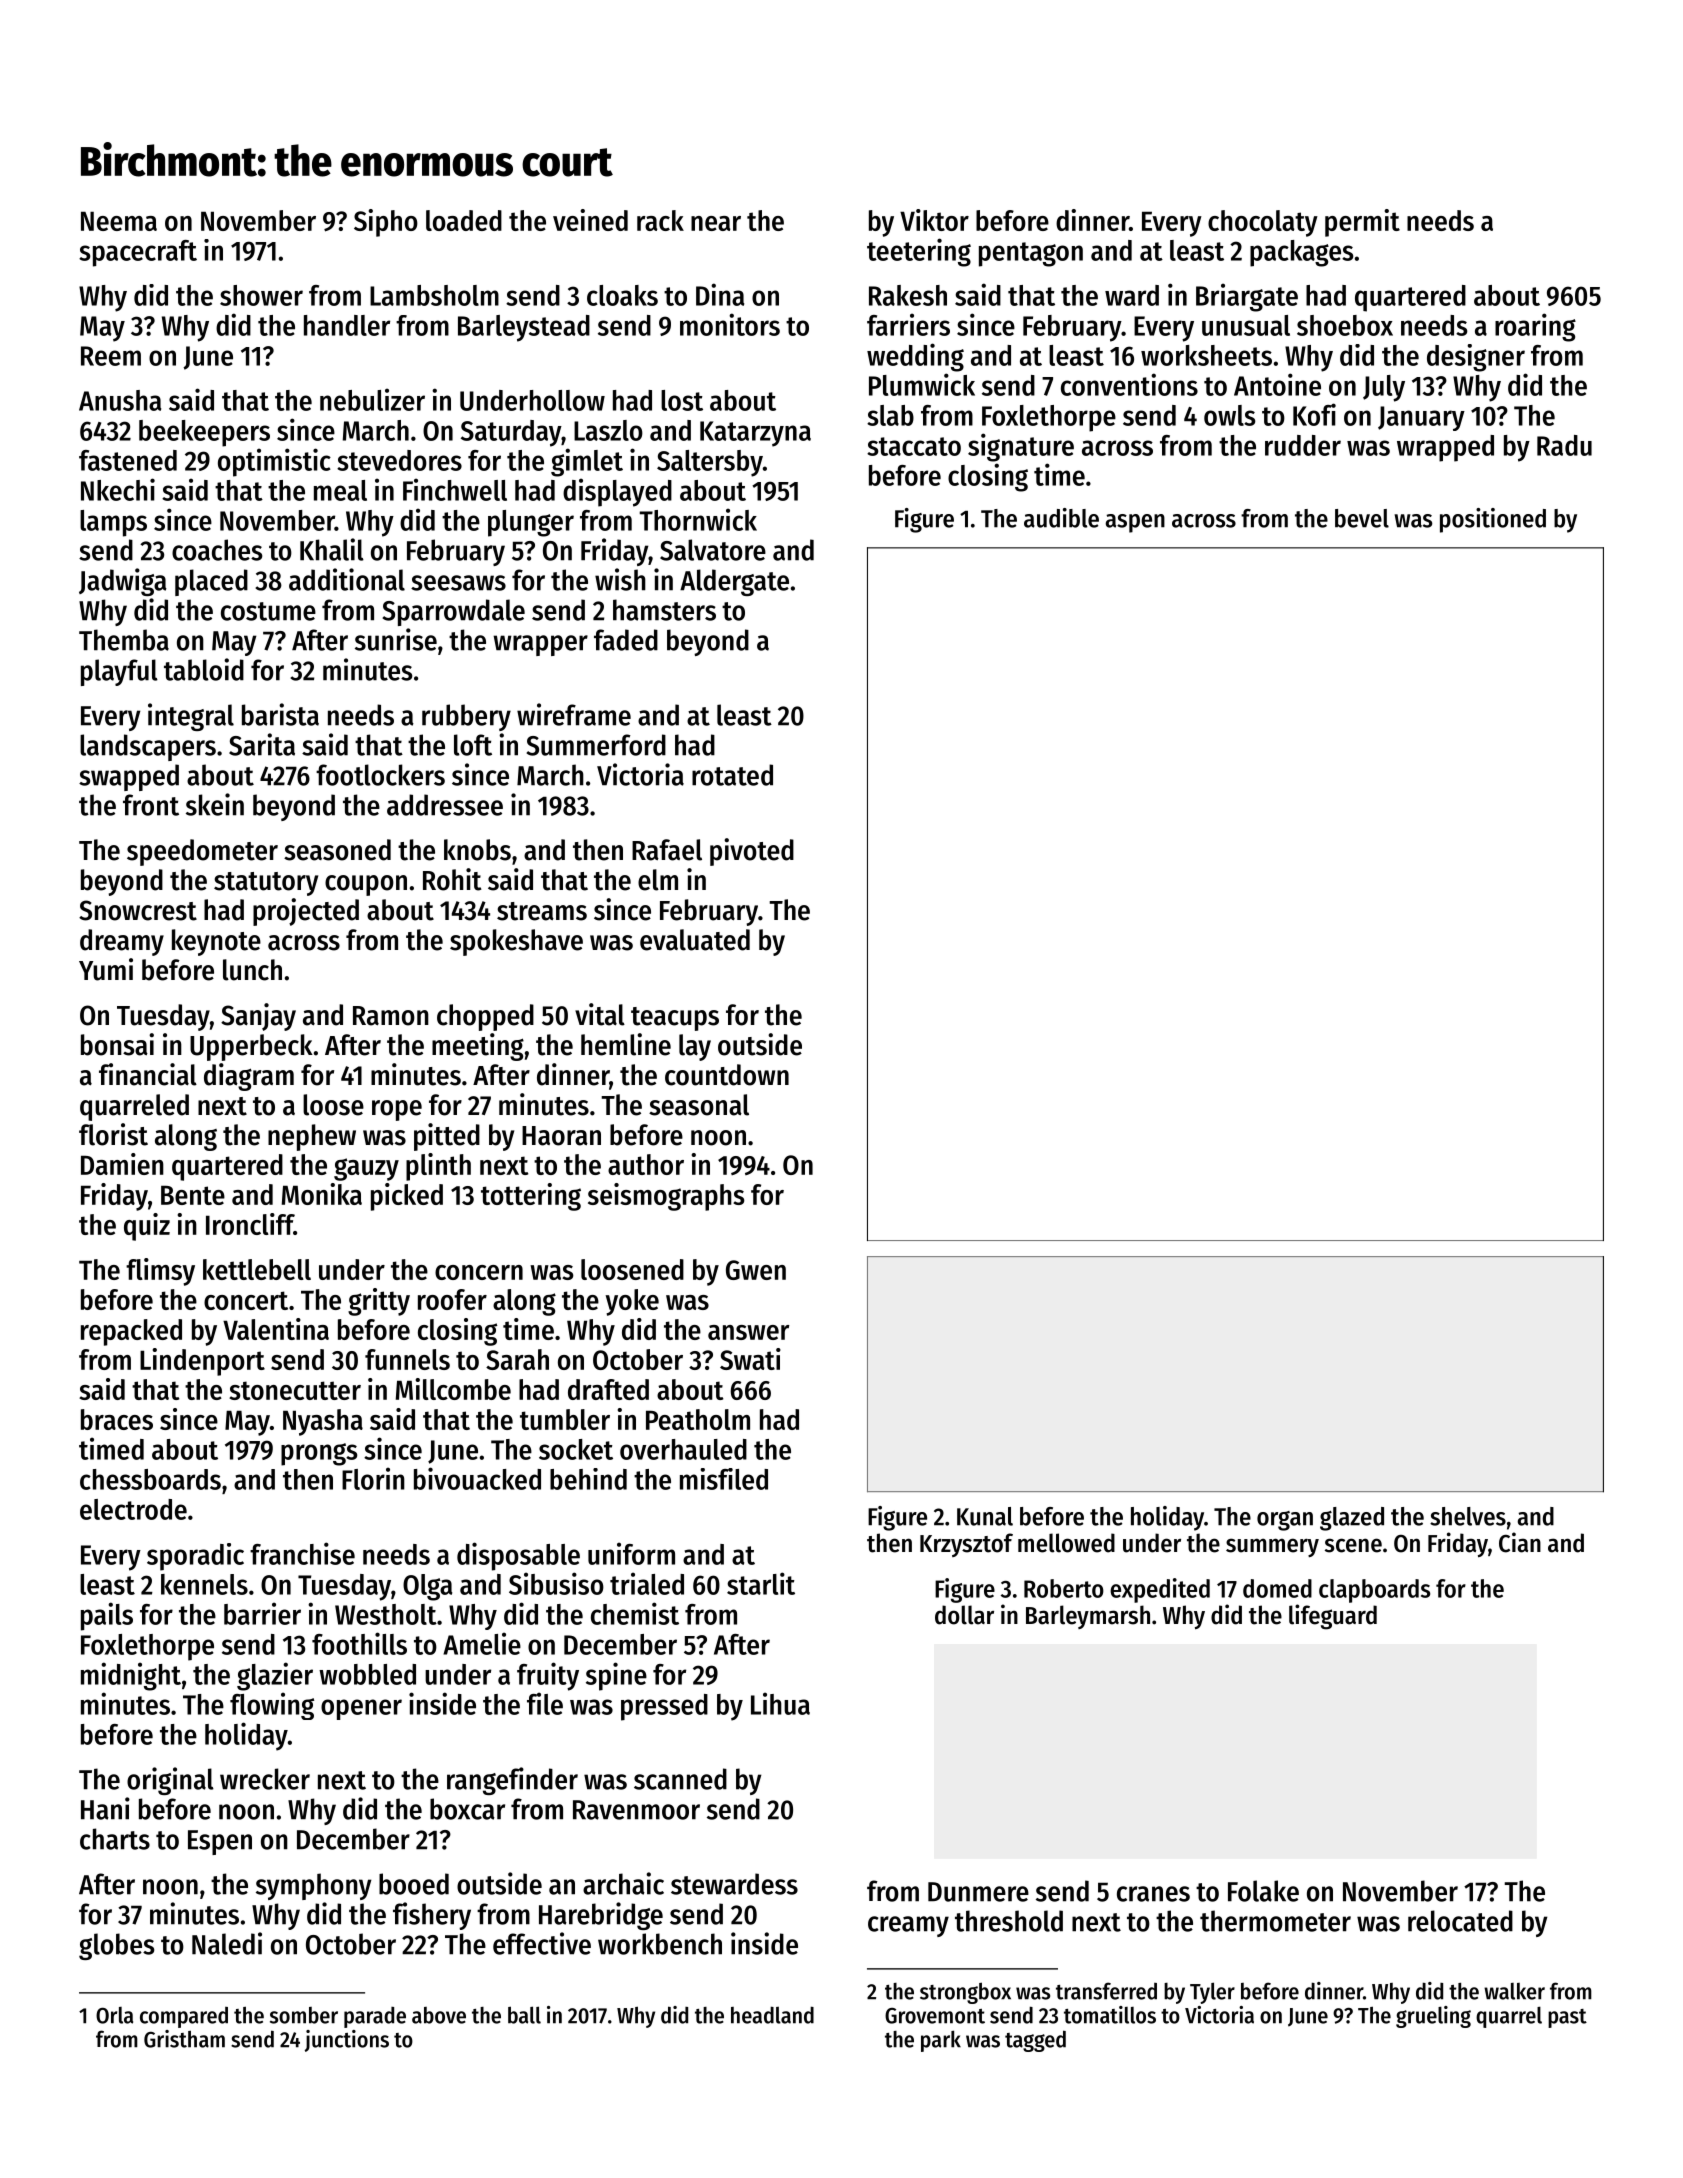 This screenshot has width=1683, height=2178. Describe the element at coordinates (138, 910) in the screenshot. I see `Snowcrest` at that location.
